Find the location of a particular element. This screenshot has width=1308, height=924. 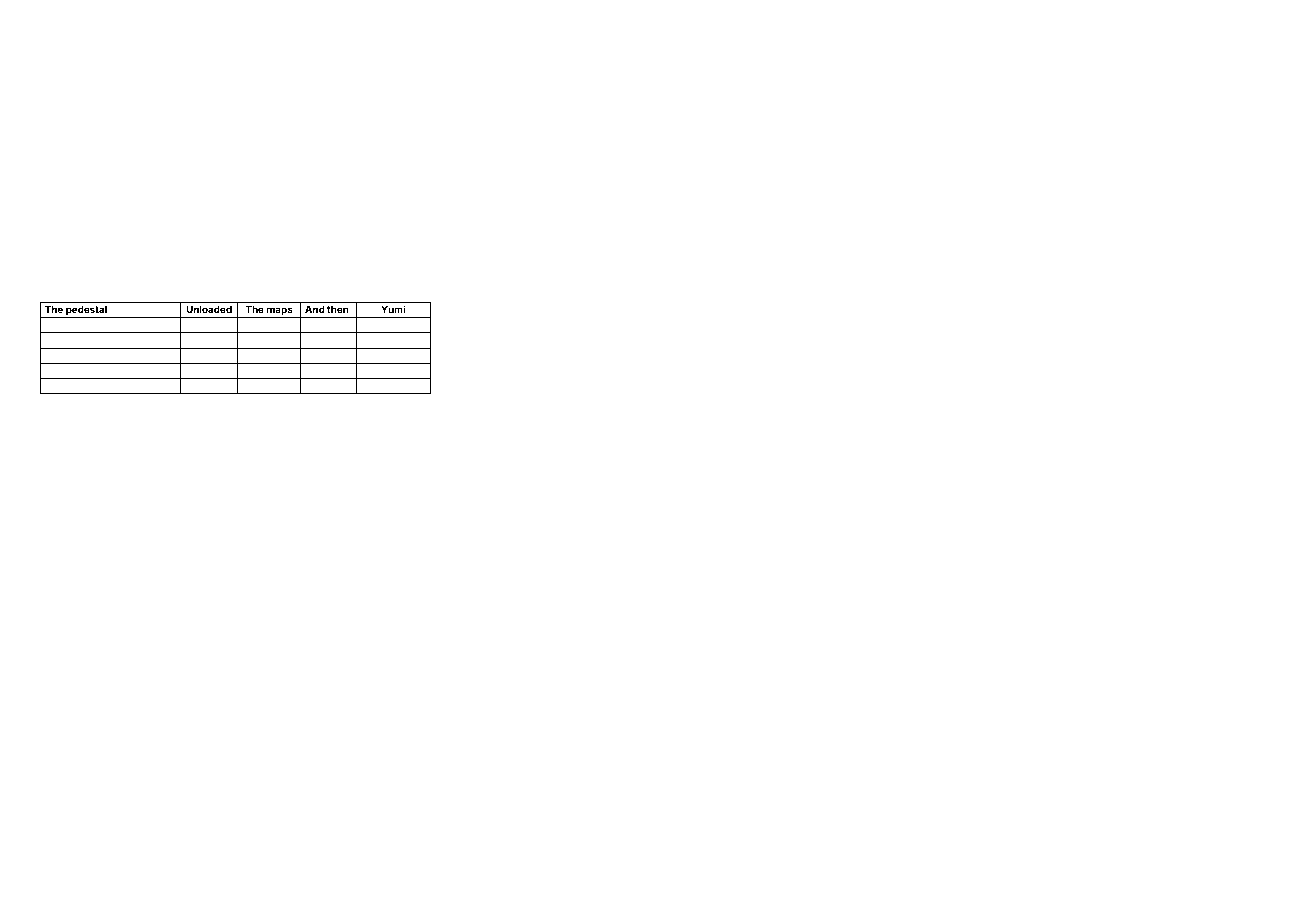

Olof is located at coordinates (1199, 465).
